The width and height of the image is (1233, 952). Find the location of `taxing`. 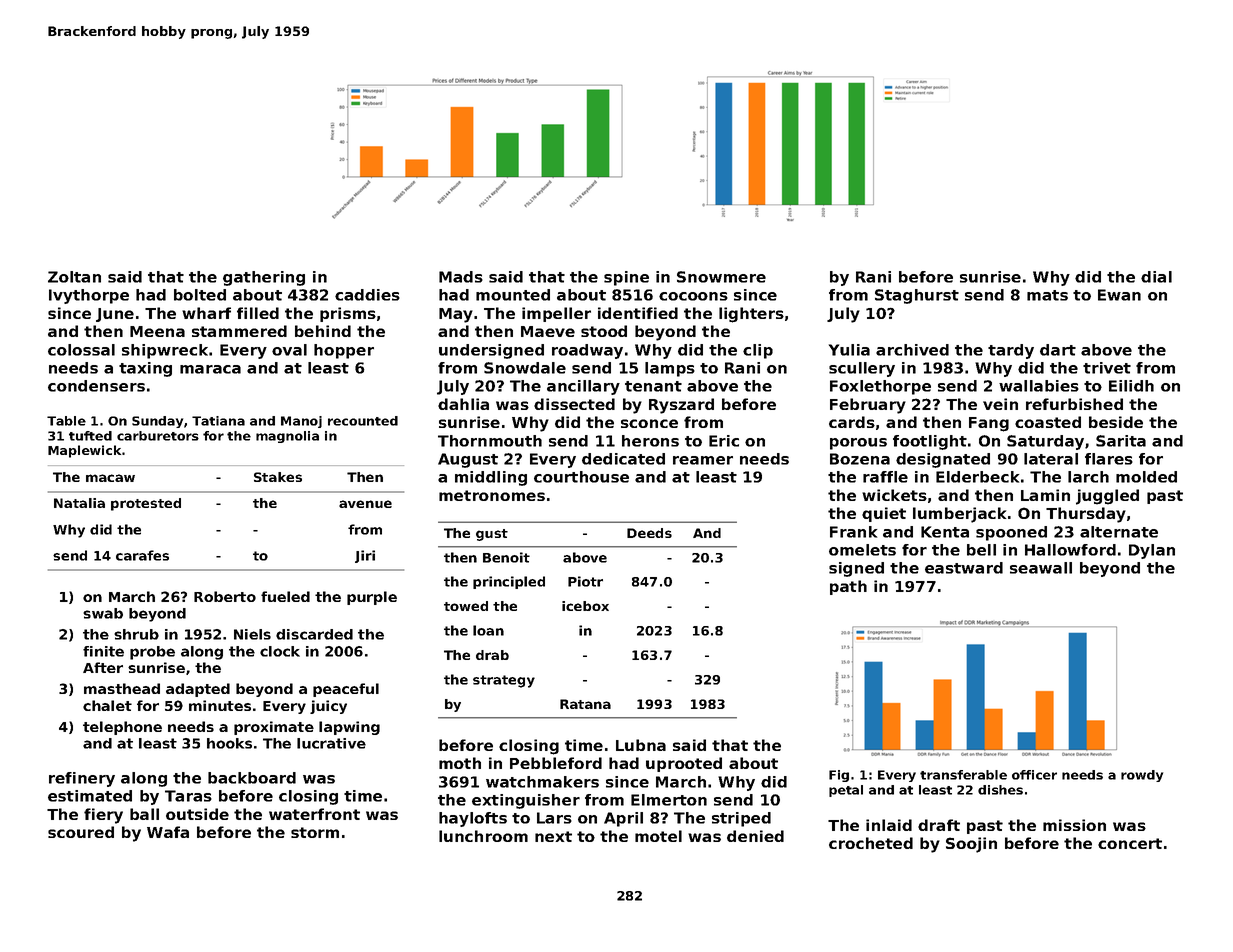

taxing is located at coordinates (145, 369).
